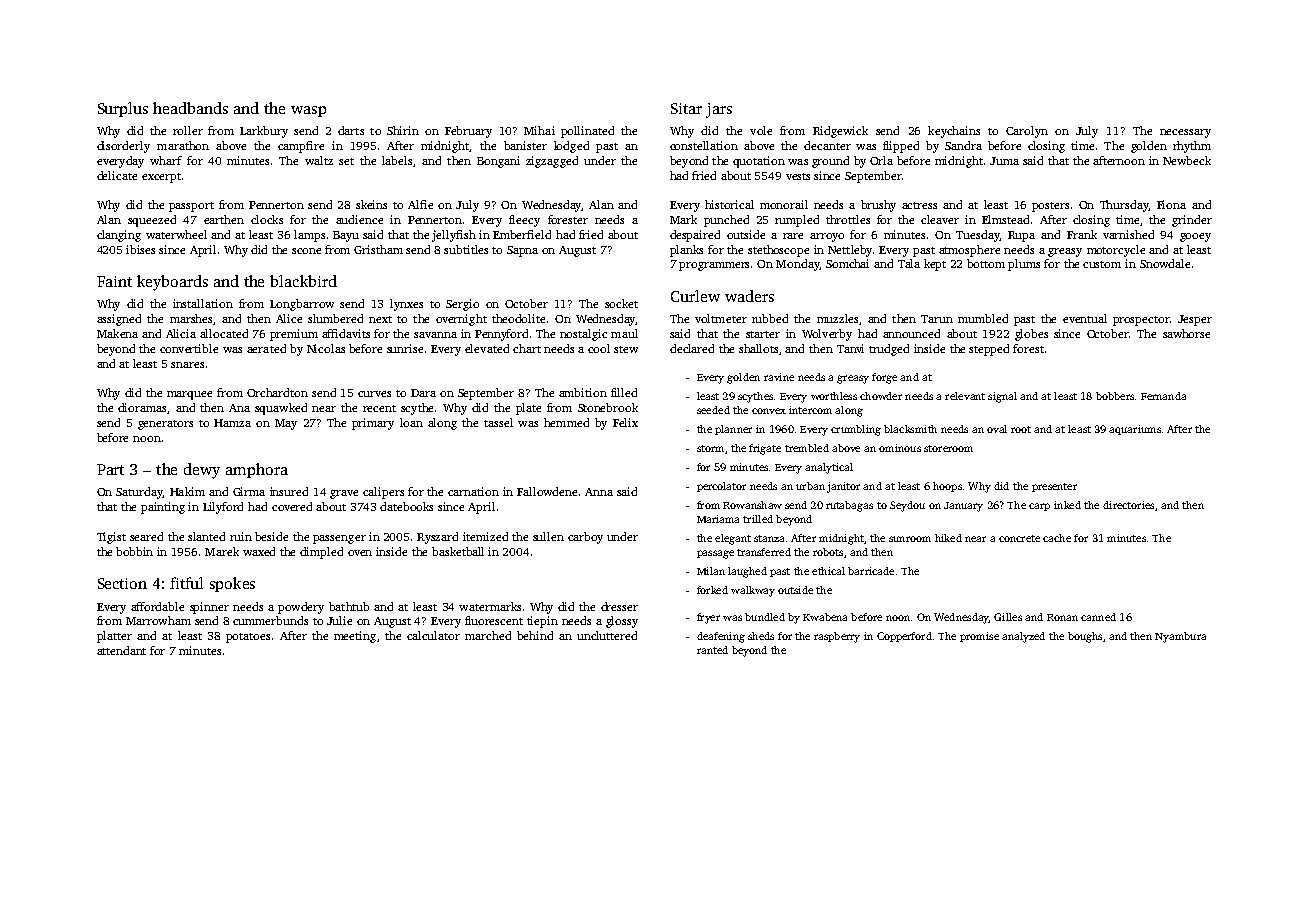 The height and width of the screenshot is (924, 1308). Describe the element at coordinates (1195, 320) in the screenshot. I see `Jesper` at that location.
